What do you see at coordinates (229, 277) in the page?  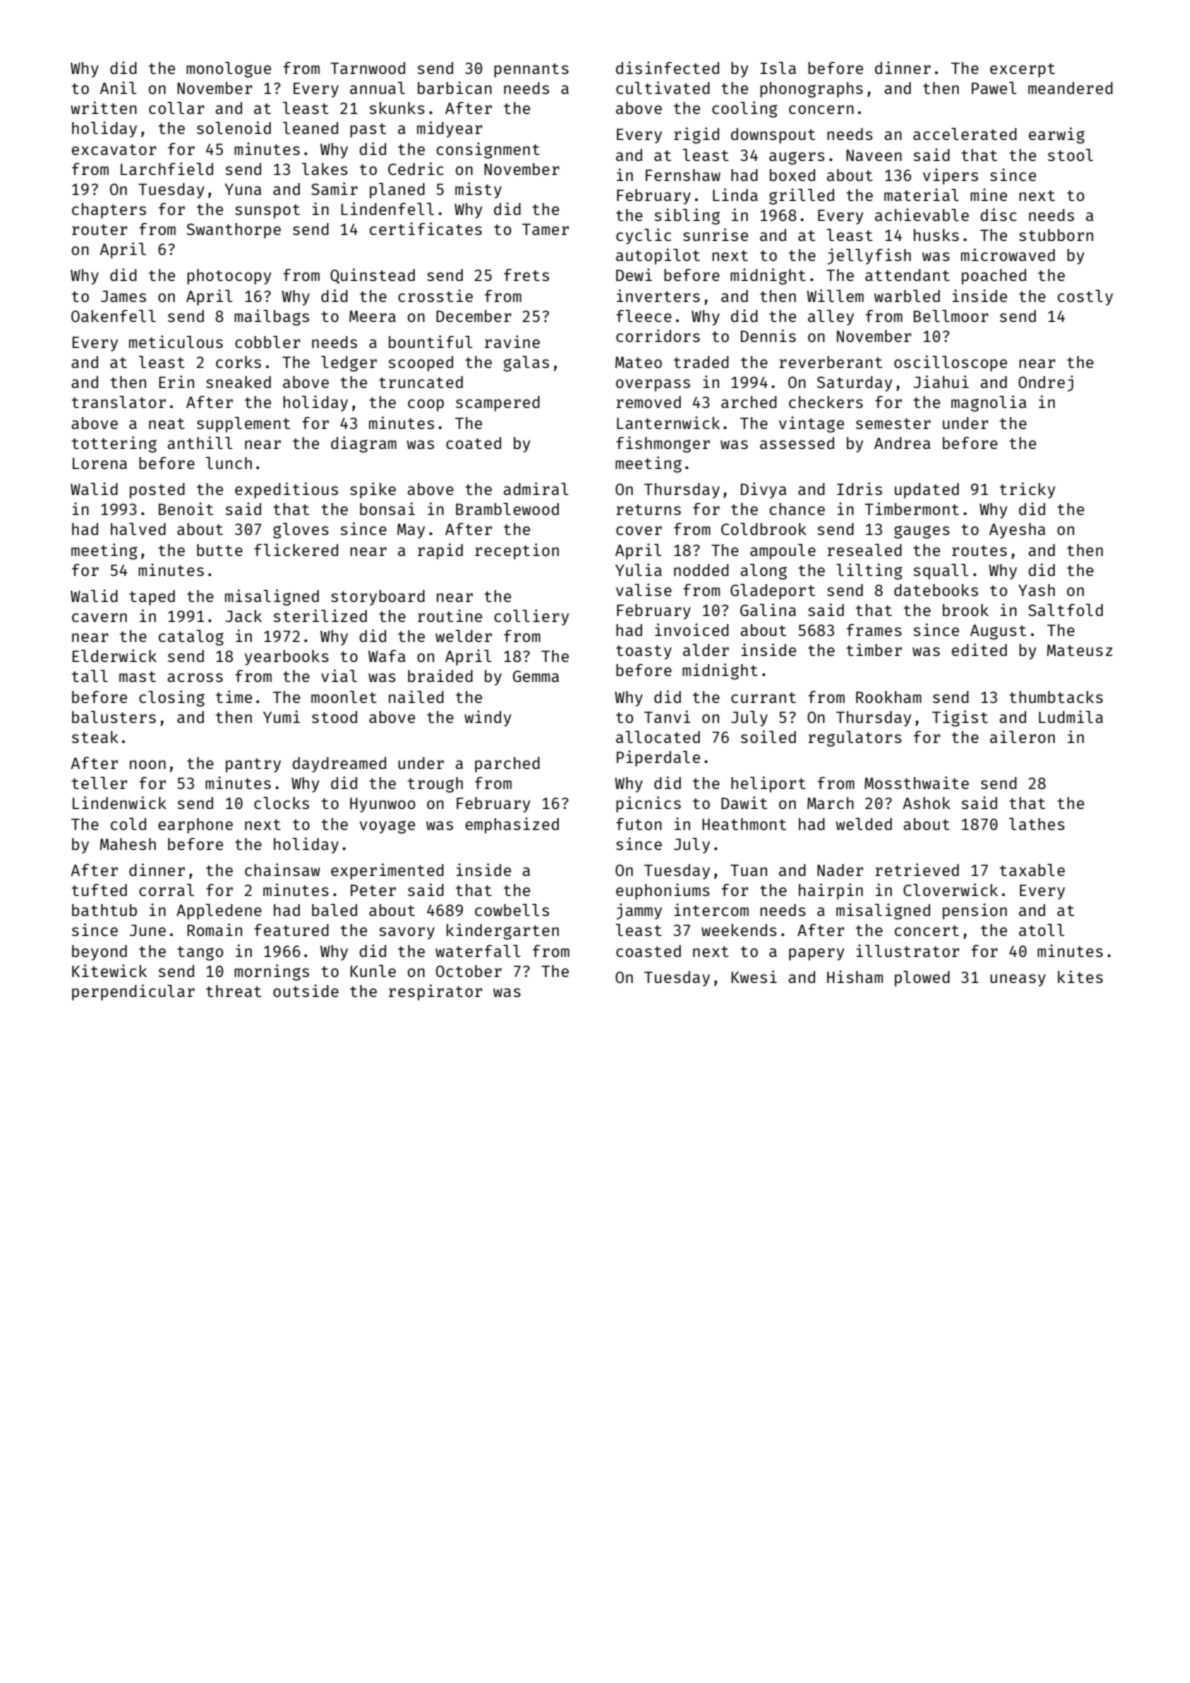 I see `photocopy` at bounding box center [229, 277].
